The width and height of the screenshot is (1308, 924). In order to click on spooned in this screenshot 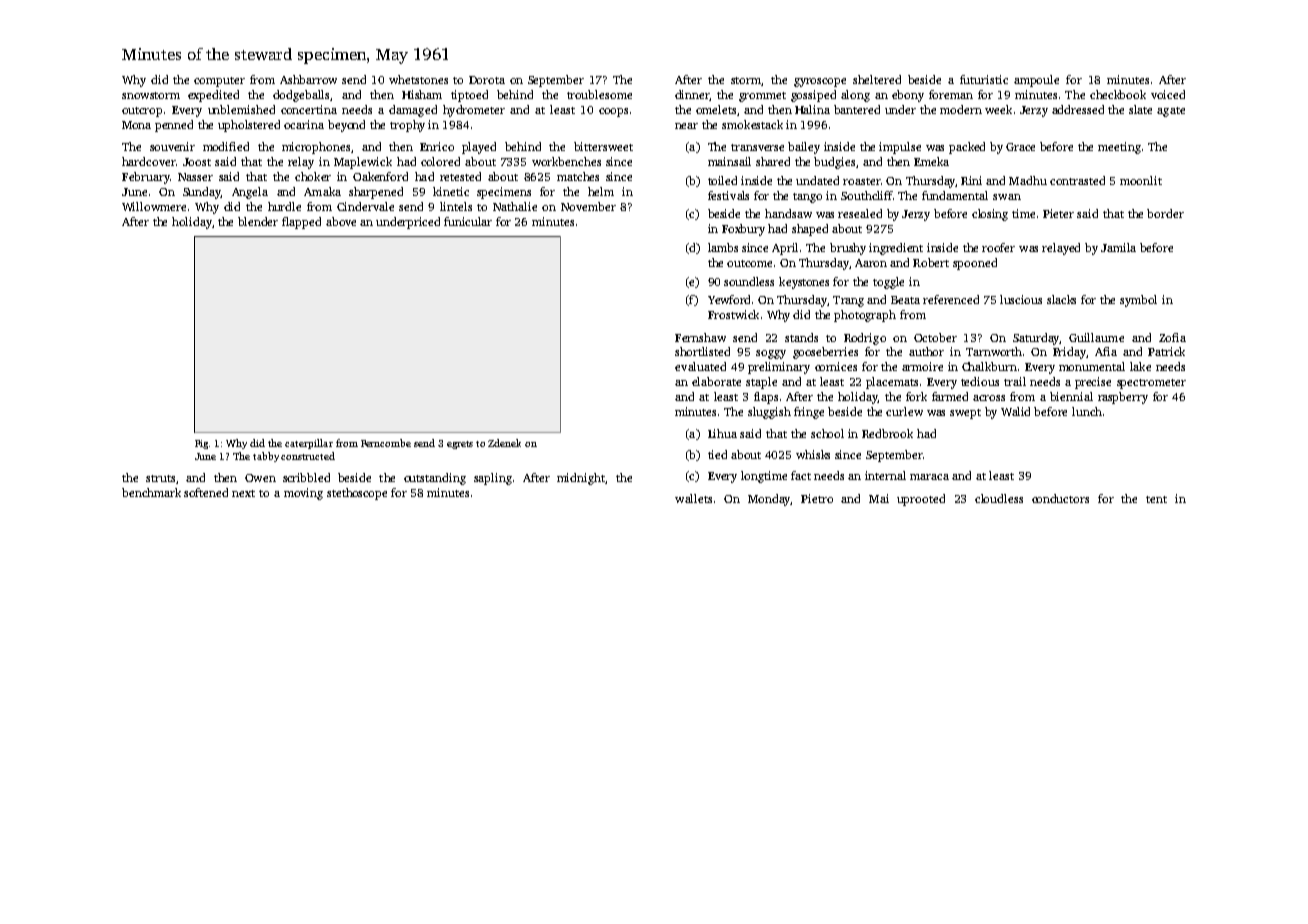, I will do `click(975, 264)`.
